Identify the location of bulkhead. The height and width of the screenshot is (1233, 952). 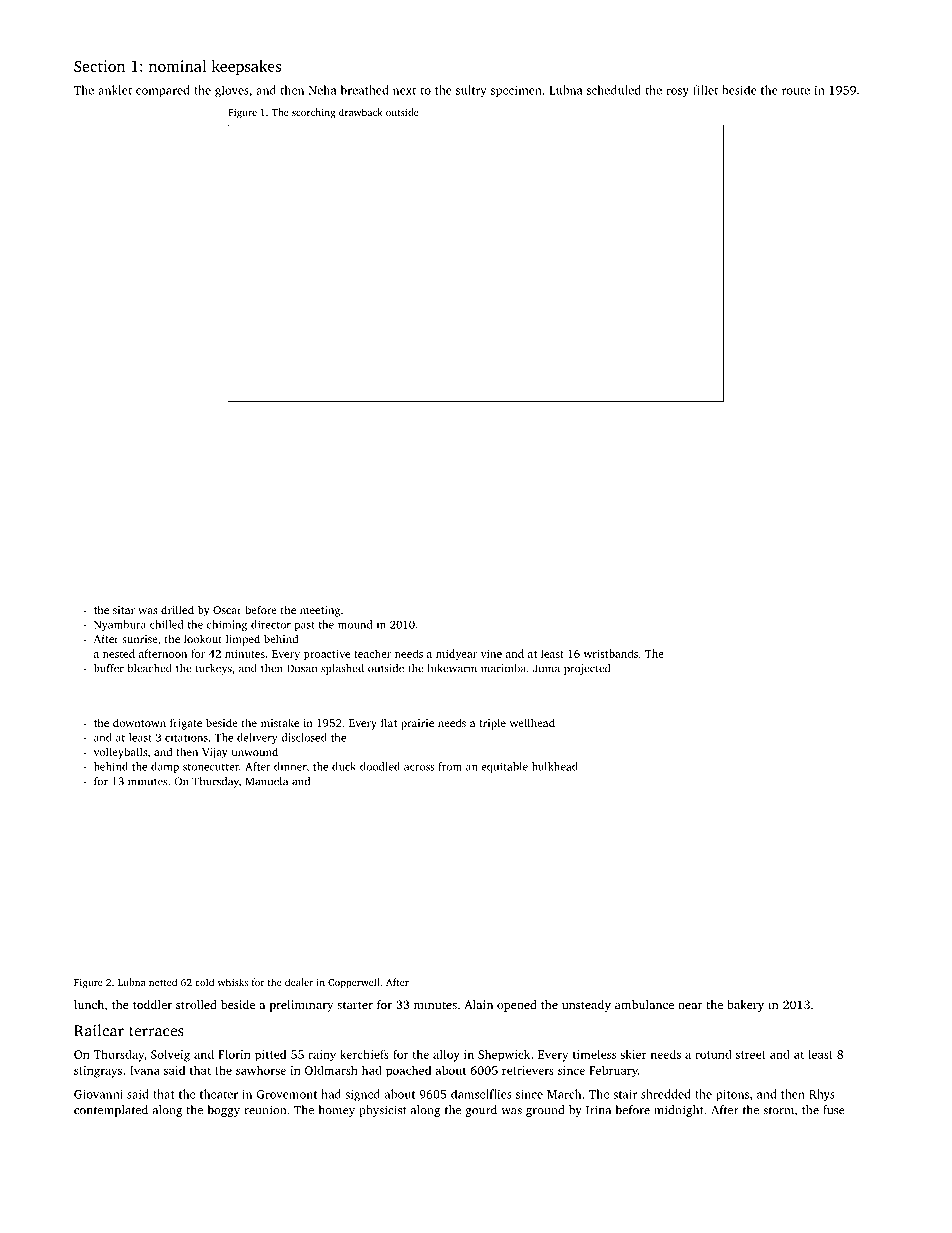
(555, 766).
